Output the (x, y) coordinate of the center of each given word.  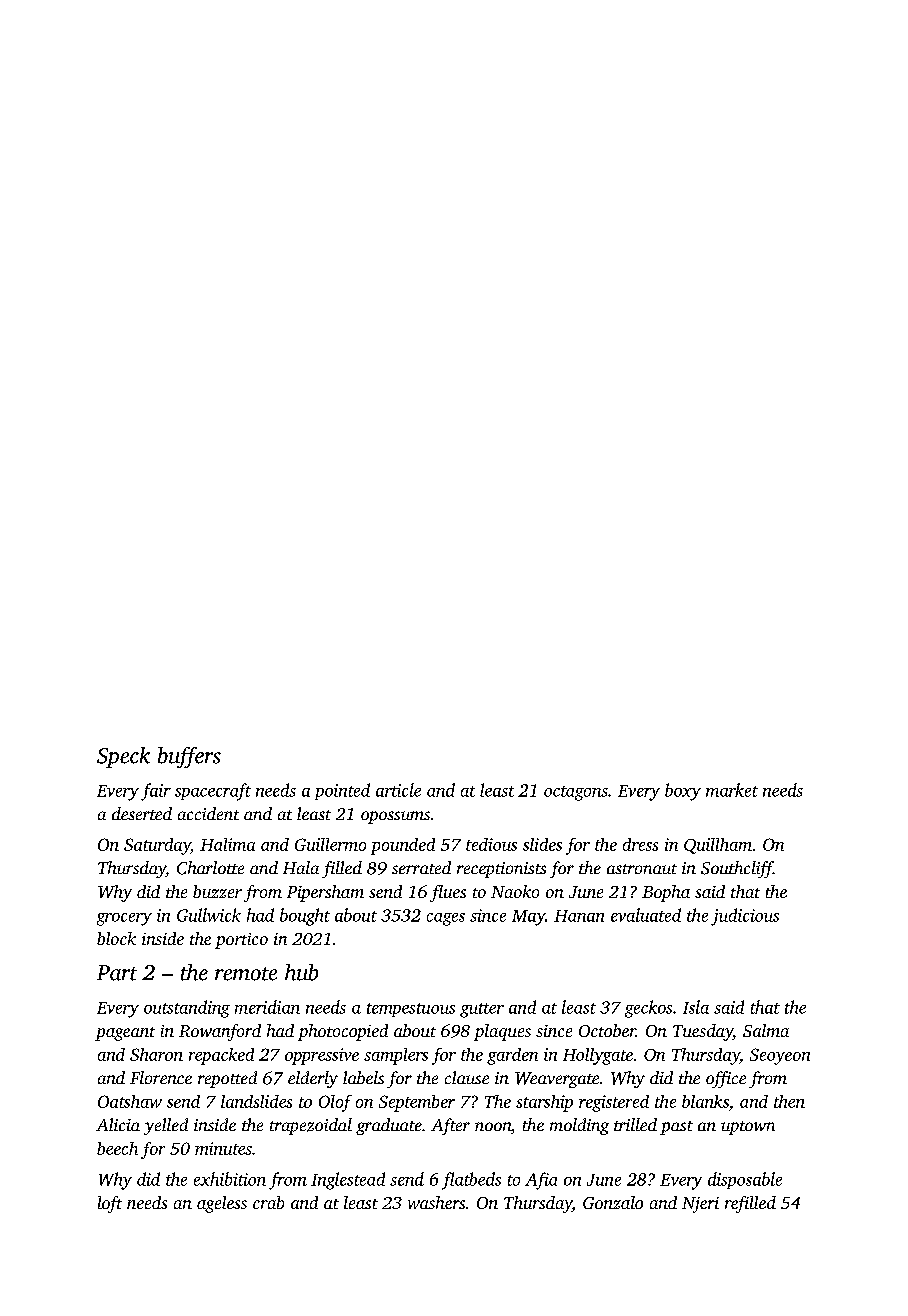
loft (110, 1204)
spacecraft (213, 792)
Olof (335, 1103)
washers (436, 1202)
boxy (683, 792)
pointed (342, 791)
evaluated (646, 915)
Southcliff (737, 869)
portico (241, 941)
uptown (748, 1128)
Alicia (118, 1124)
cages (446, 919)
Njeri (700, 1205)
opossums (395, 817)
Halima (227, 844)
